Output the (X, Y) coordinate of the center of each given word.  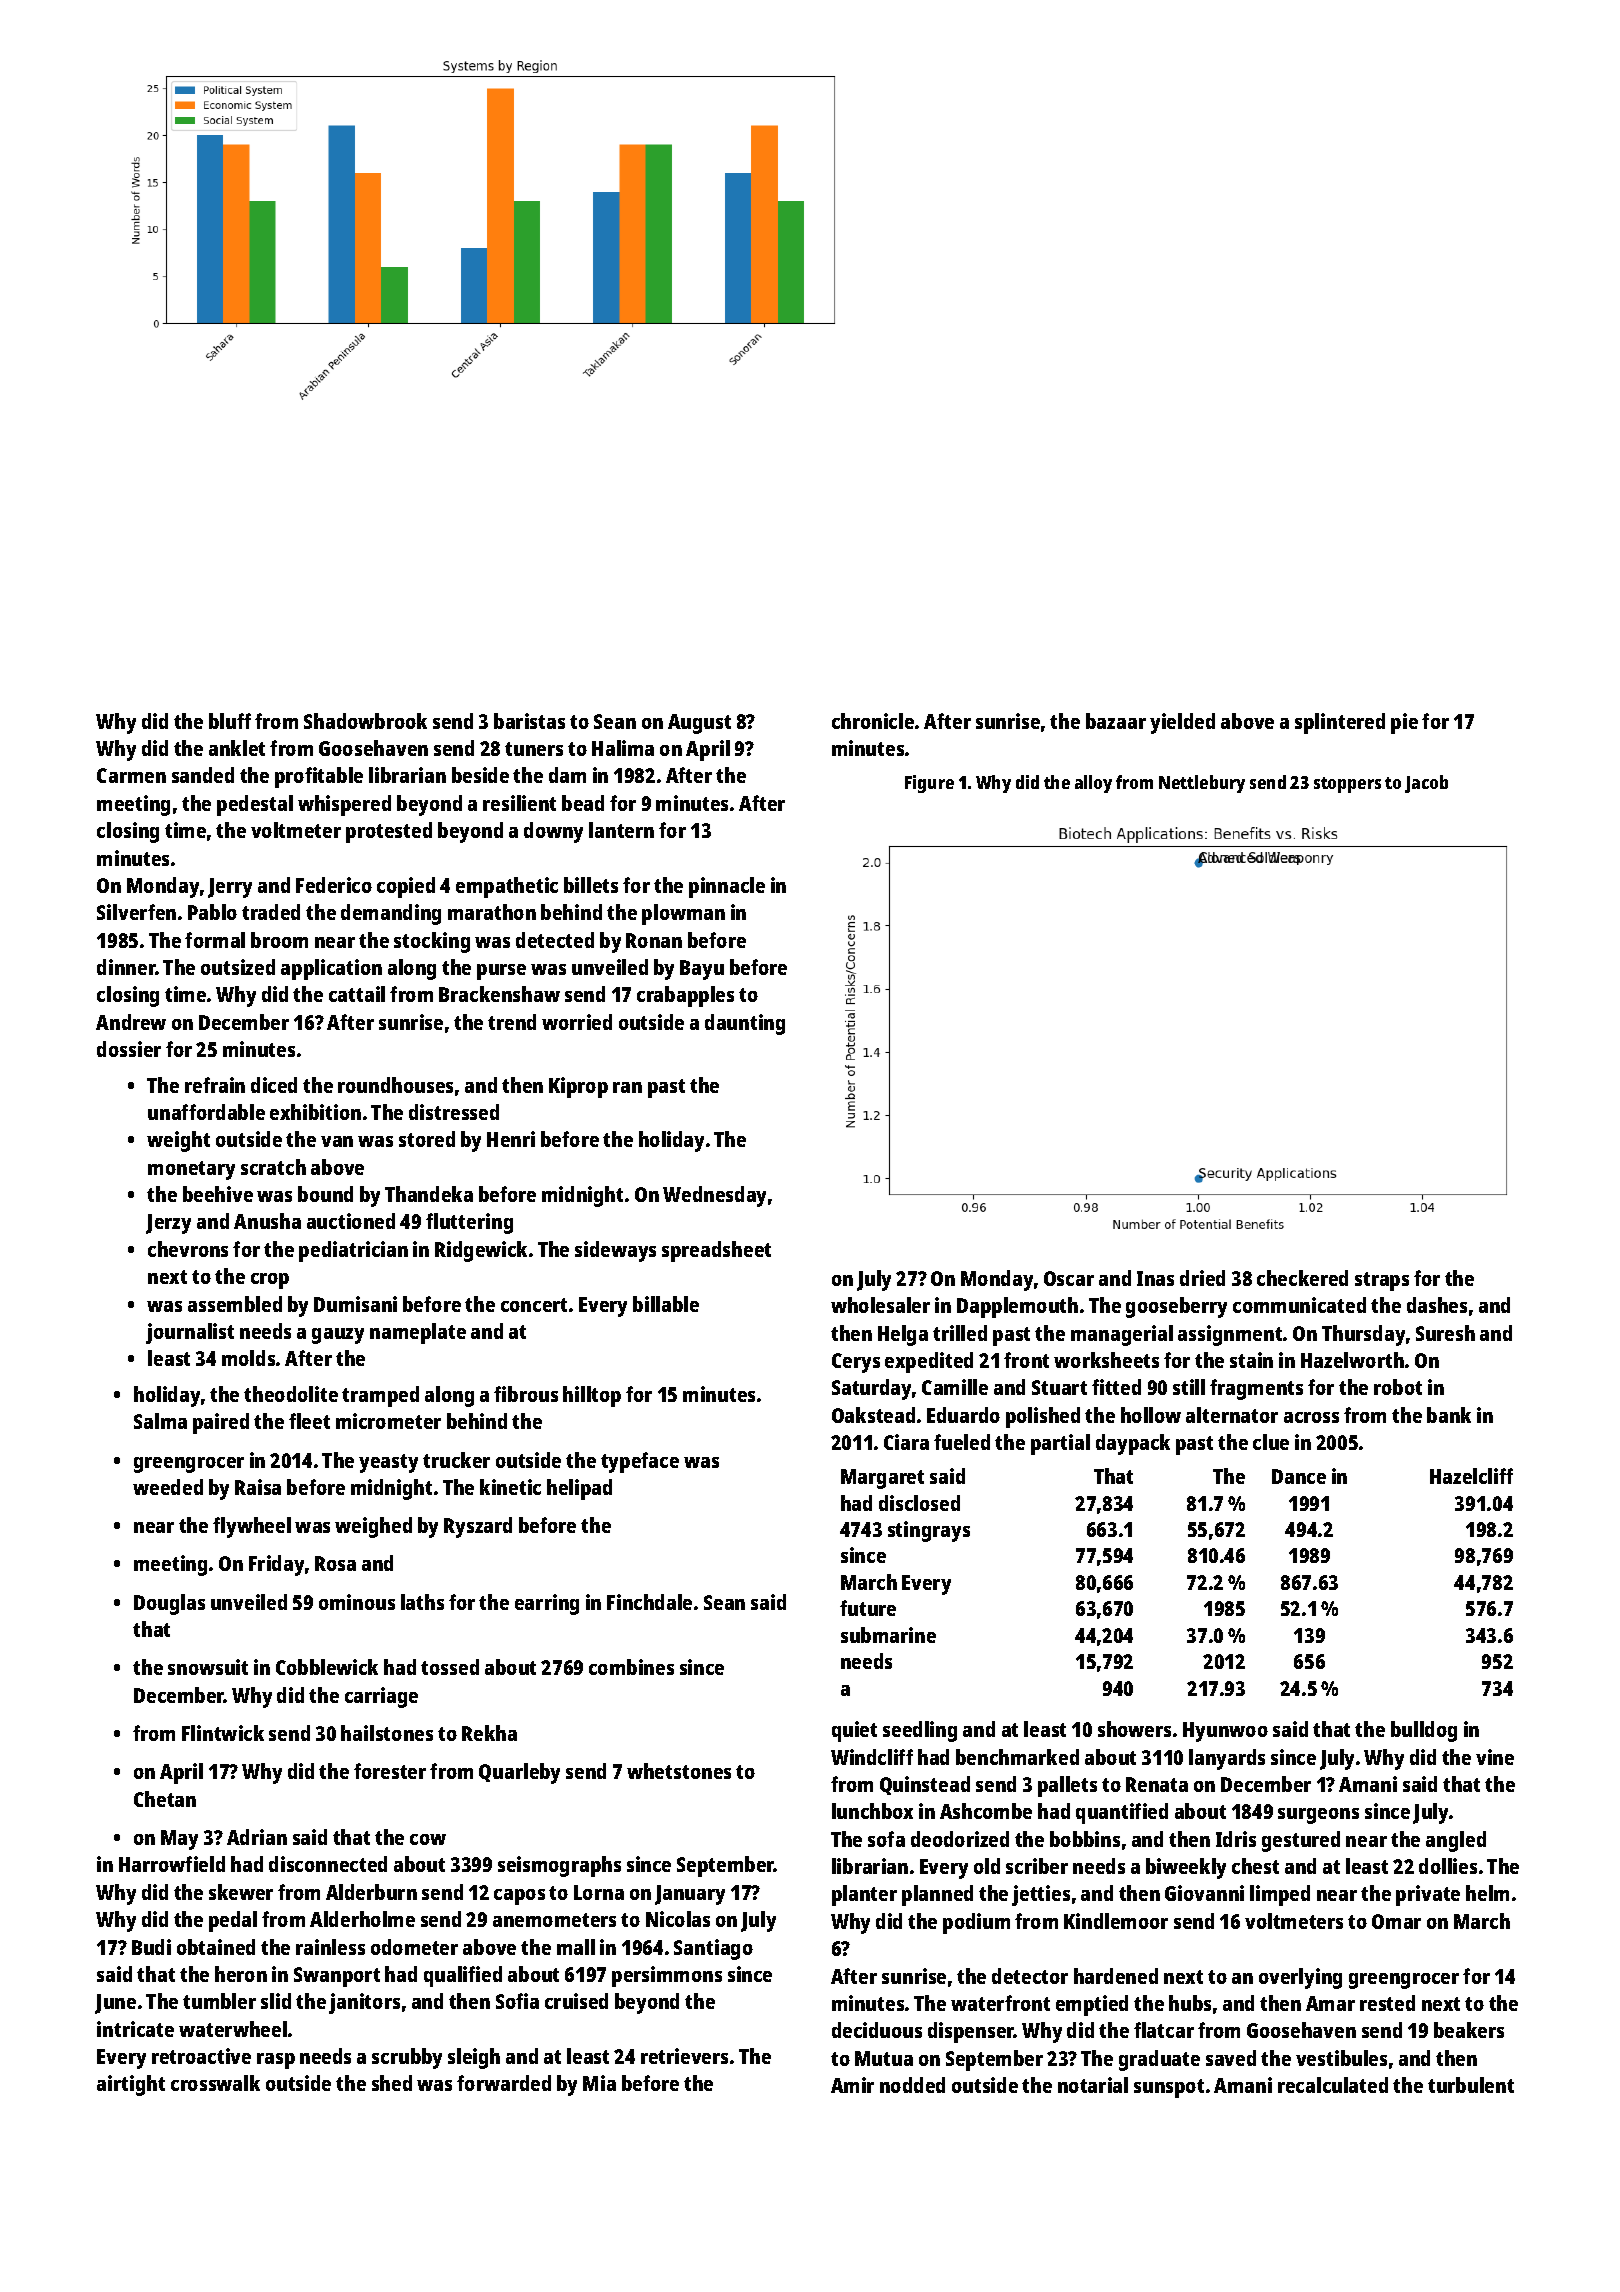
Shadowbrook (365, 721)
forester (390, 1771)
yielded (1182, 723)
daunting (745, 1024)
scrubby (407, 2058)
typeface (640, 1462)
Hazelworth (1352, 1360)
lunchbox (872, 1811)
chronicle (873, 721)
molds (248, 1358)
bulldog (1424, 1731)
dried (1202, 1278)
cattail (357, 994)
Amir (852, 2085)
